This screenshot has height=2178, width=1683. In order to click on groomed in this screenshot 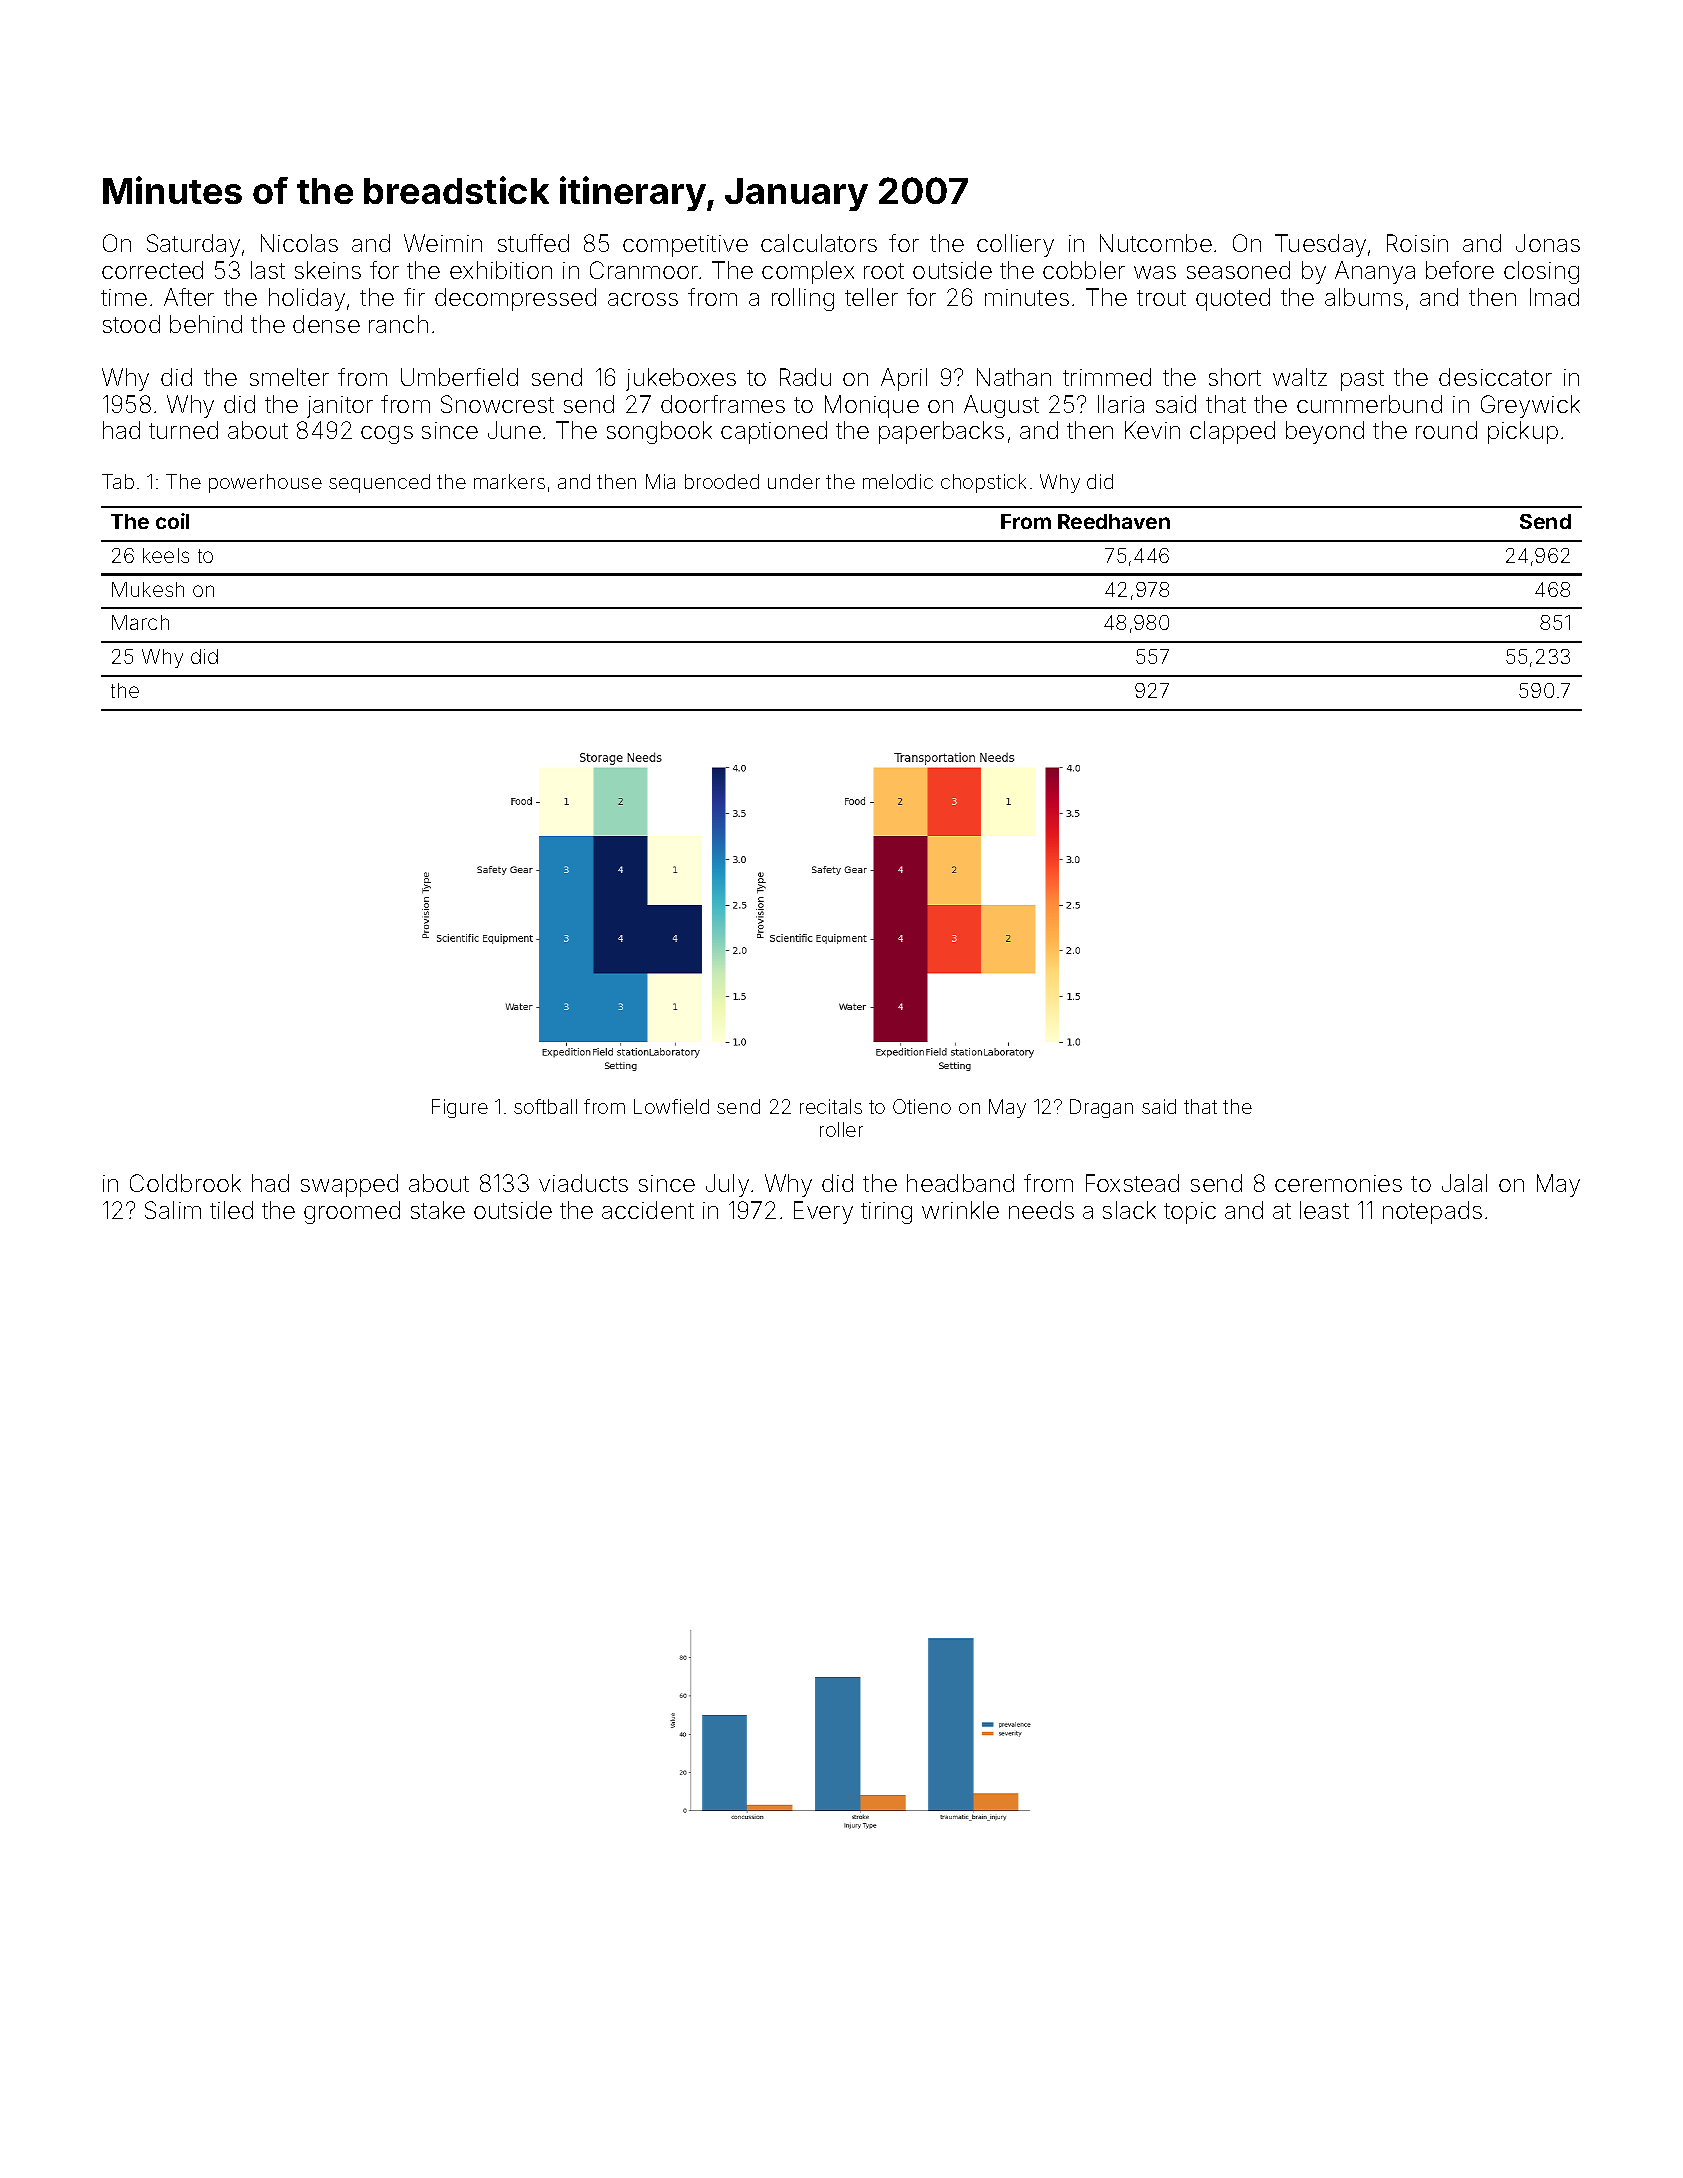, I will do `click(352, 1212)`.
